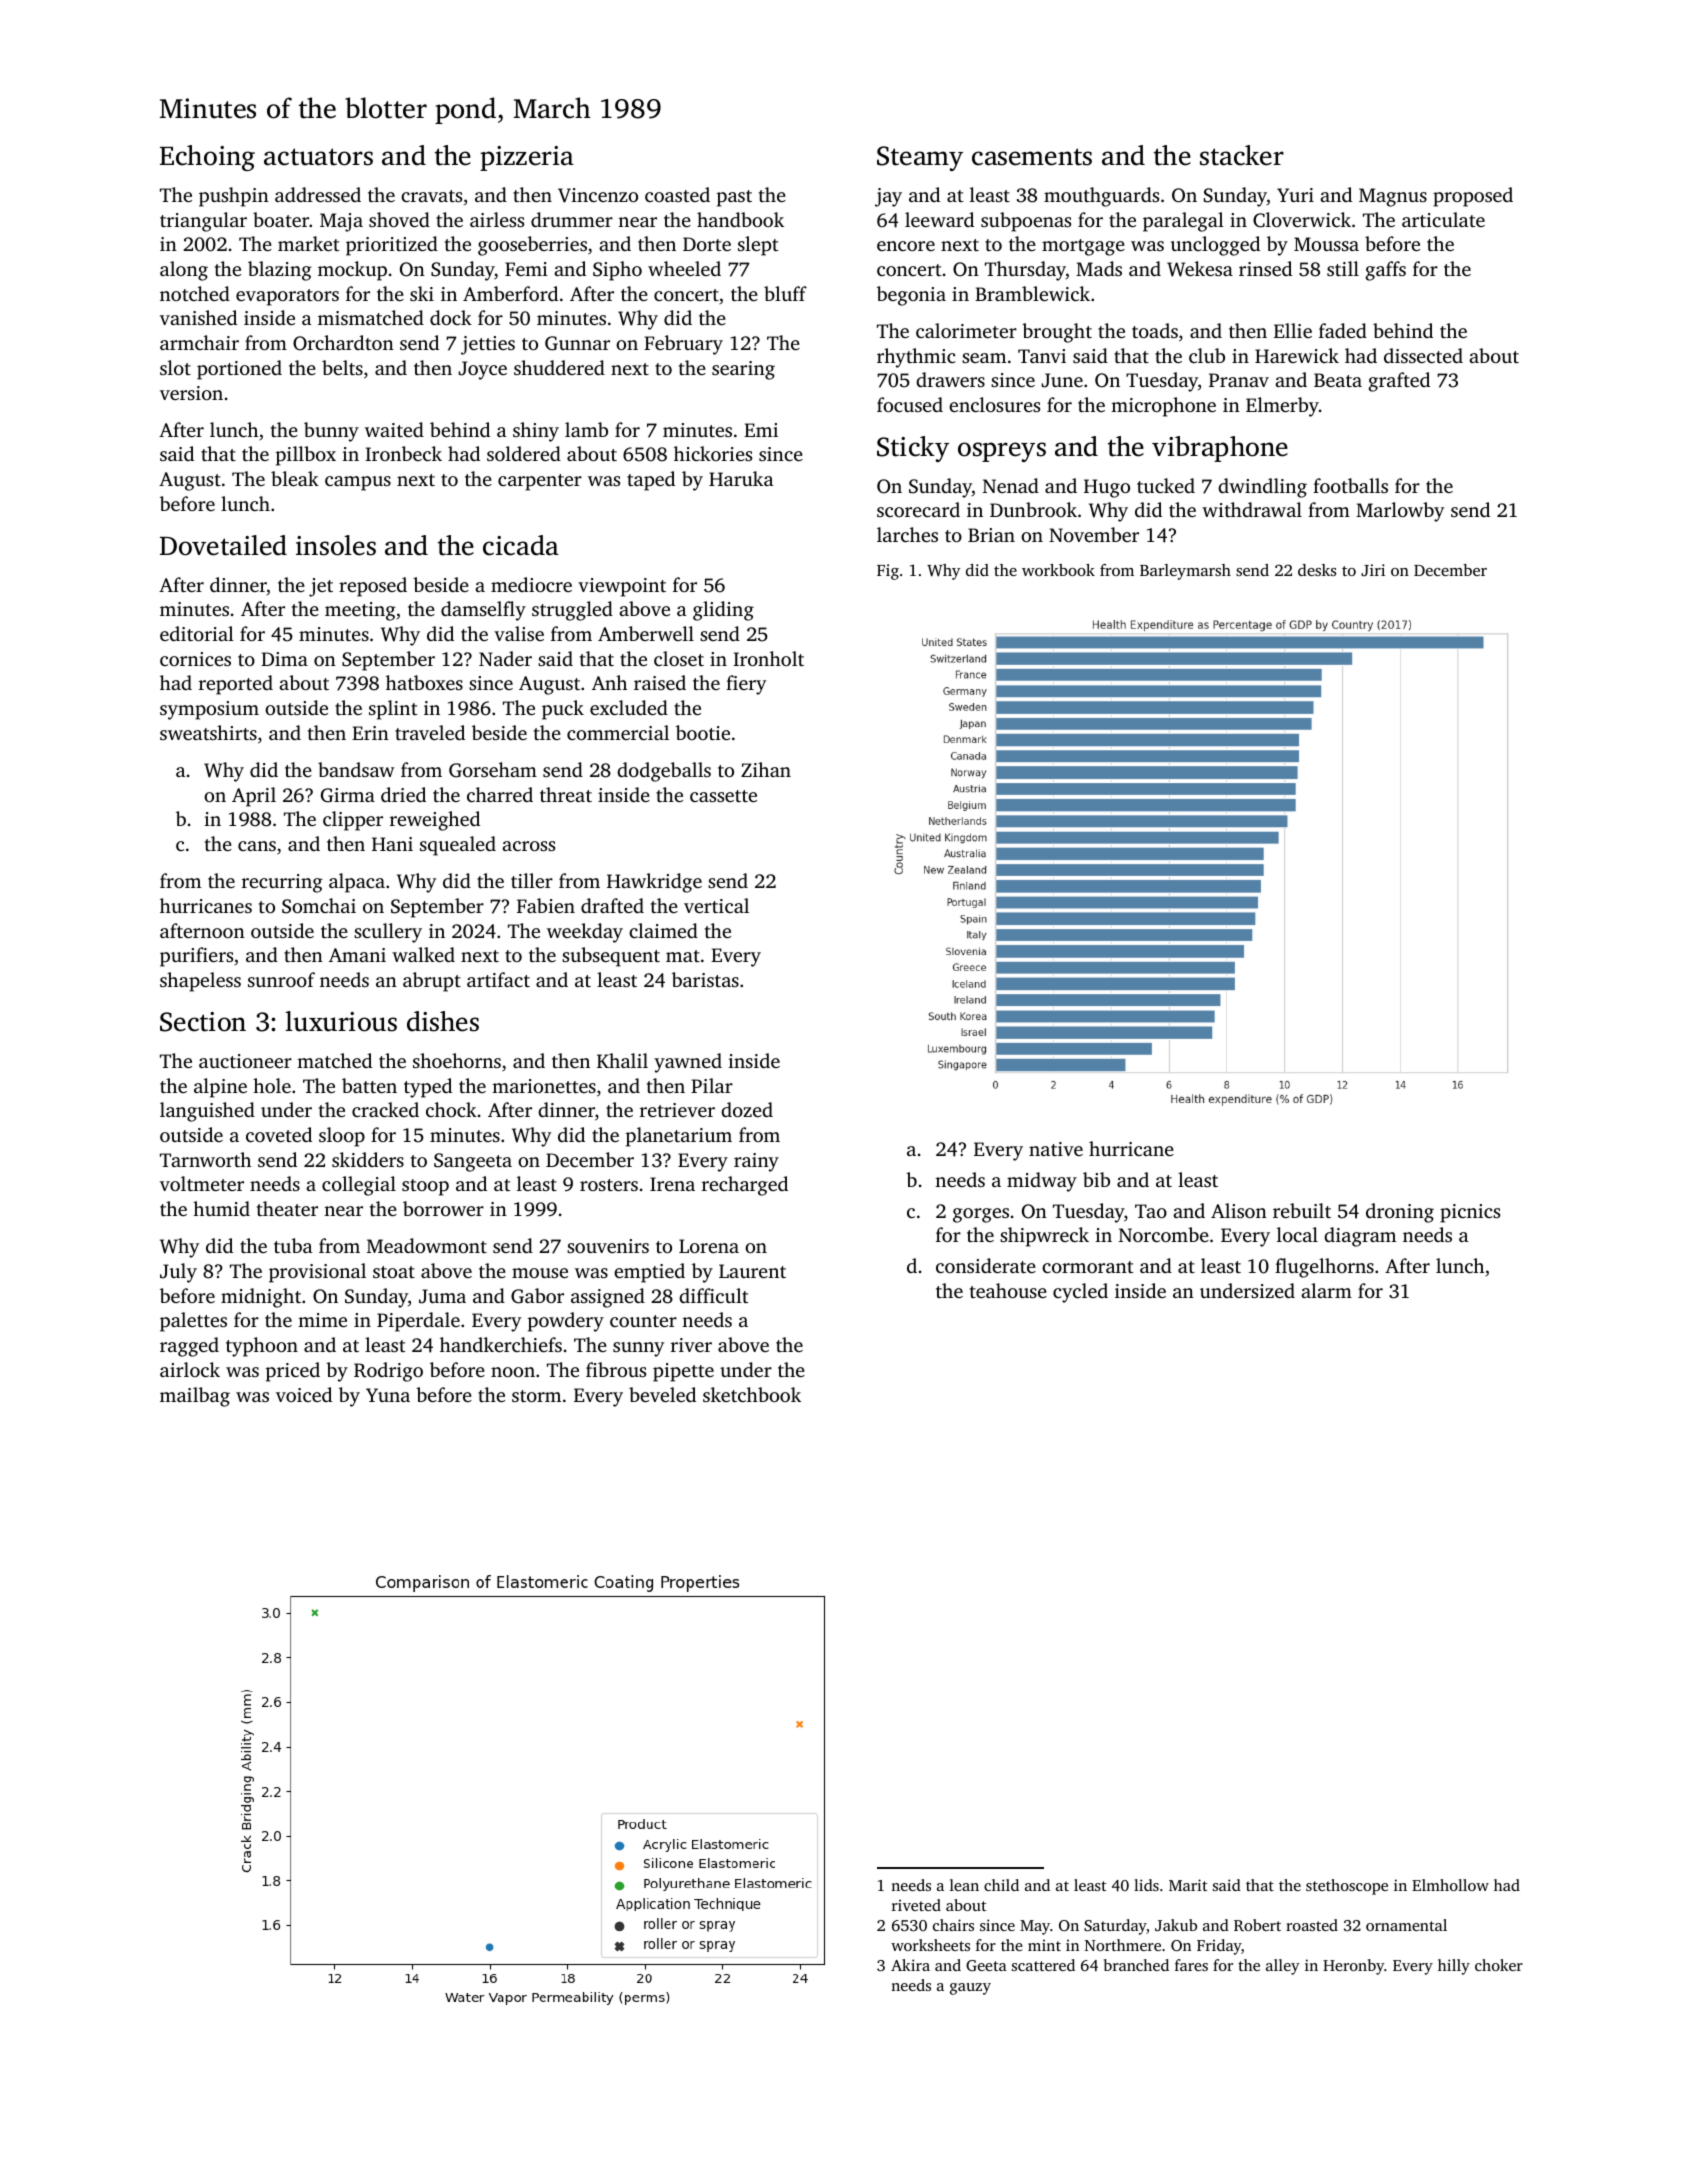  What do you see at coordinates (369, 1085) in the document?
I see `batten` at bounding box center [369, 1085].
